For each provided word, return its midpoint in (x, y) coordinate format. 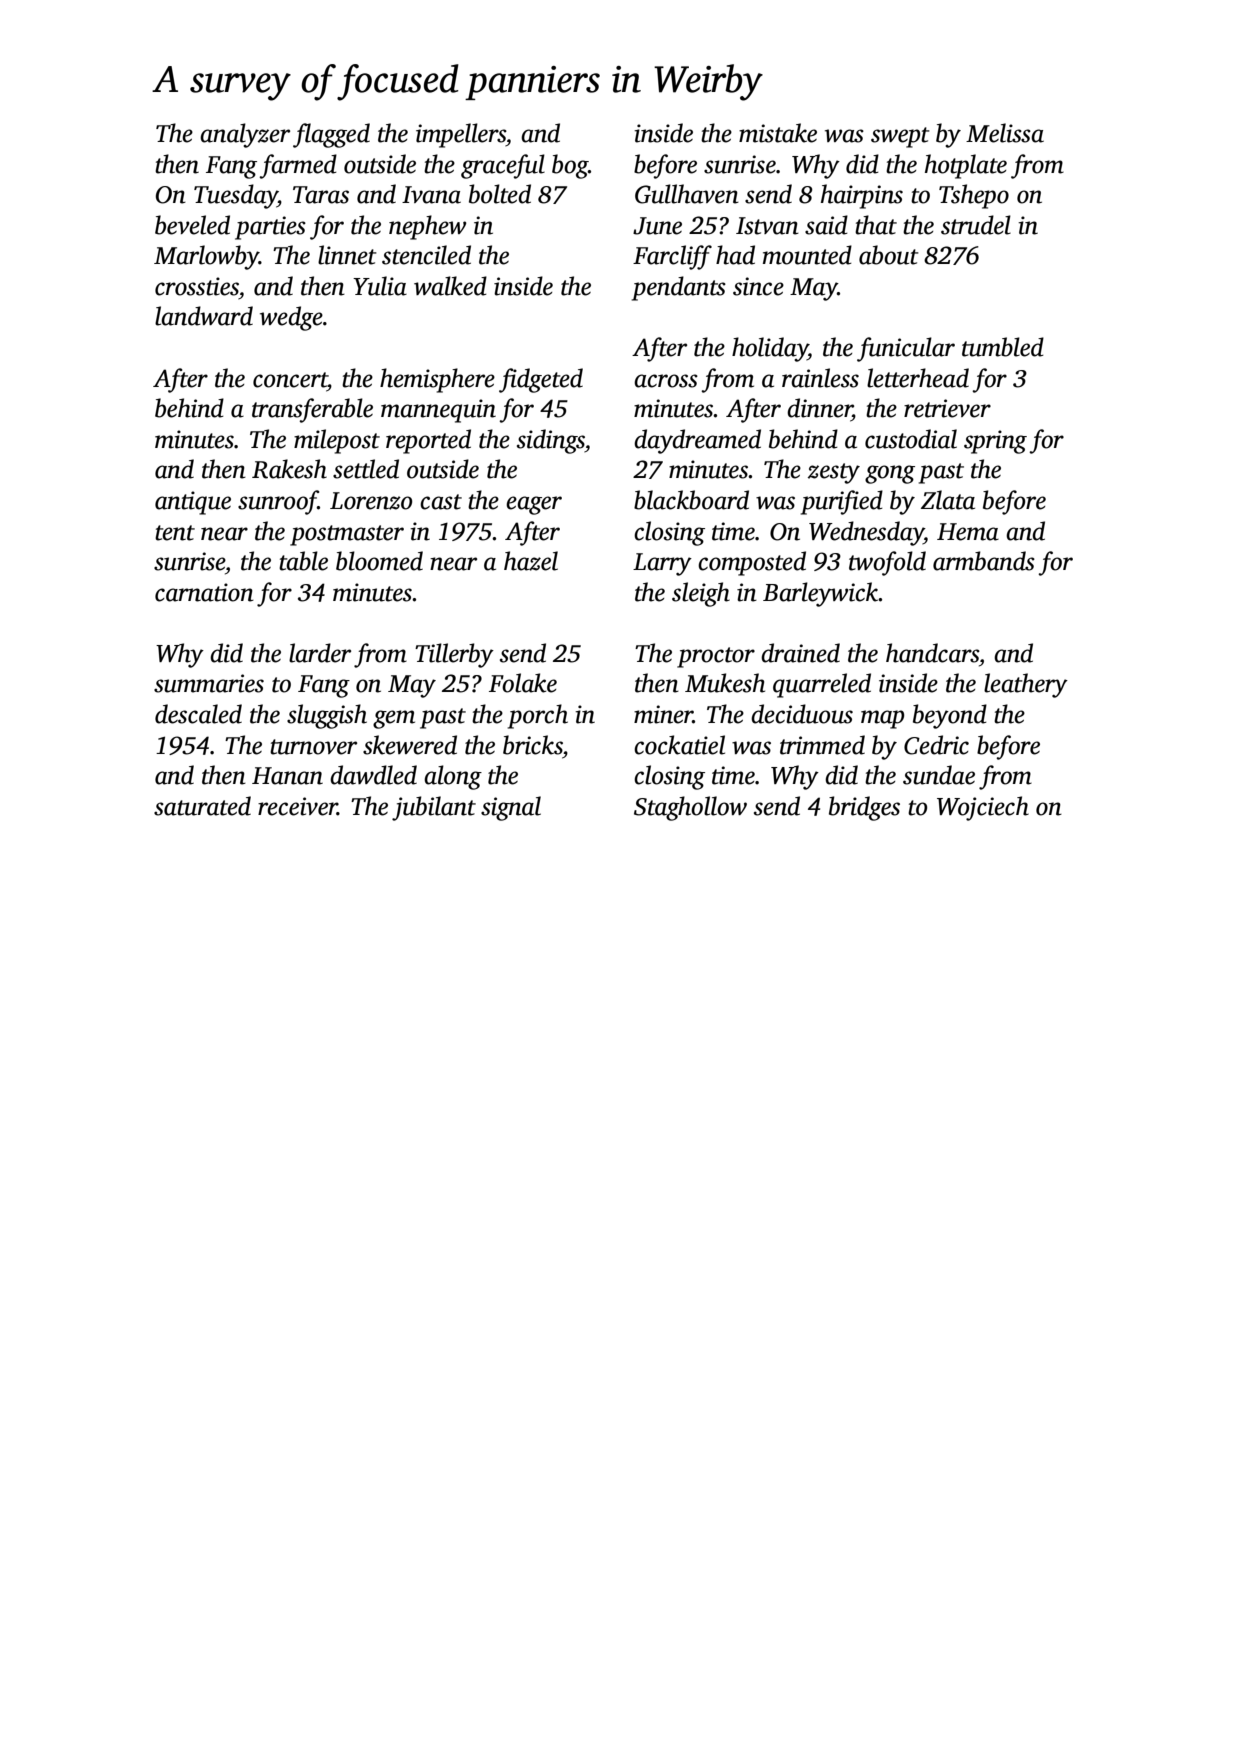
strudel (976, 225)
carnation (204, 592)
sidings (551, 441)
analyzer (245, 135)
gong (890, 474)
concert (290, 380)
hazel (531, 561)
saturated (202, 806)
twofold (887, 563)
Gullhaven (687, 194)
